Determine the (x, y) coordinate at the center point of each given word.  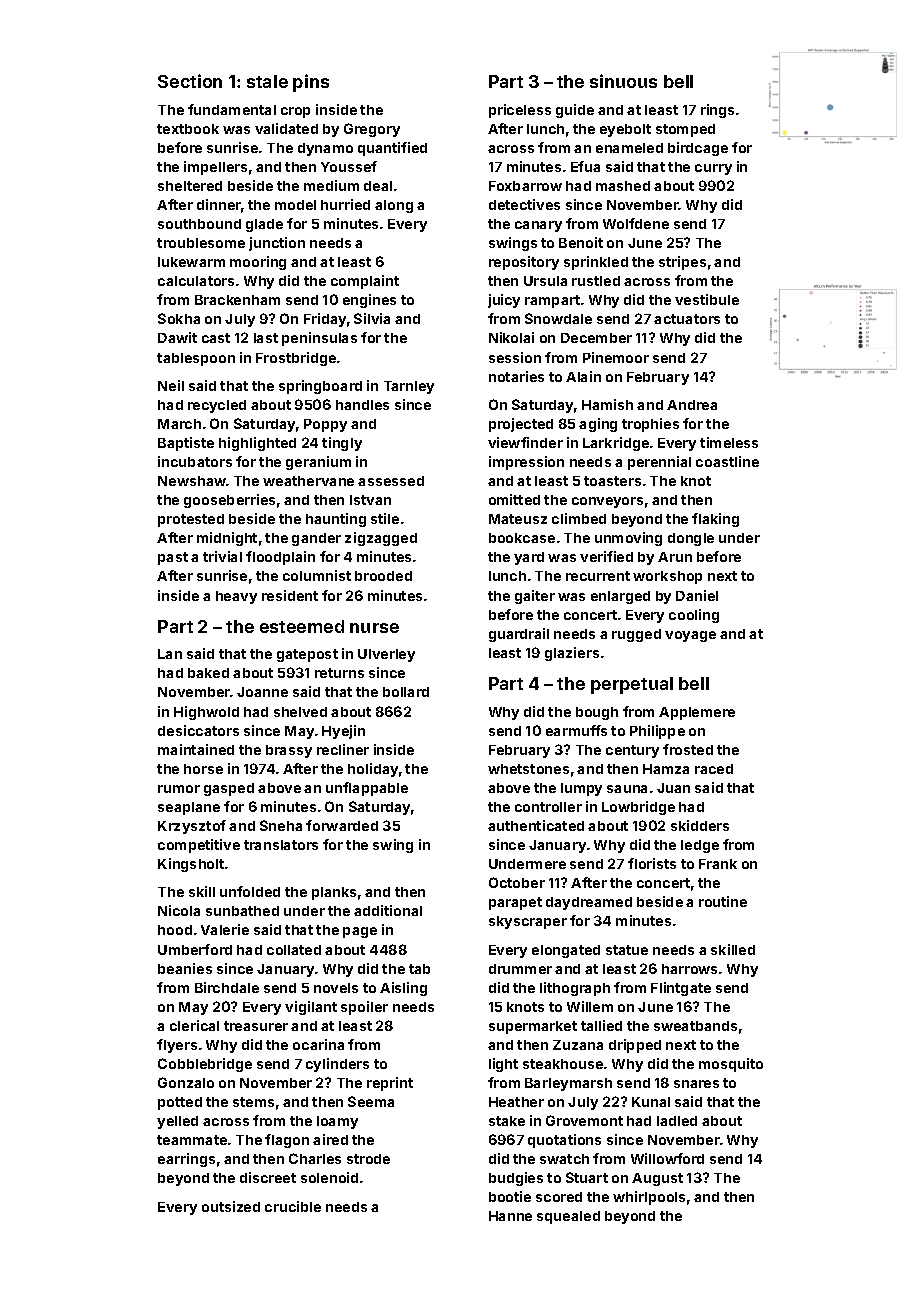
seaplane (189, 808)
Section (190, 81)
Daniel (697, 595)
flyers (177, 1046)
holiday (373, 770)
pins (311, 83)
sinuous (623, 81)
